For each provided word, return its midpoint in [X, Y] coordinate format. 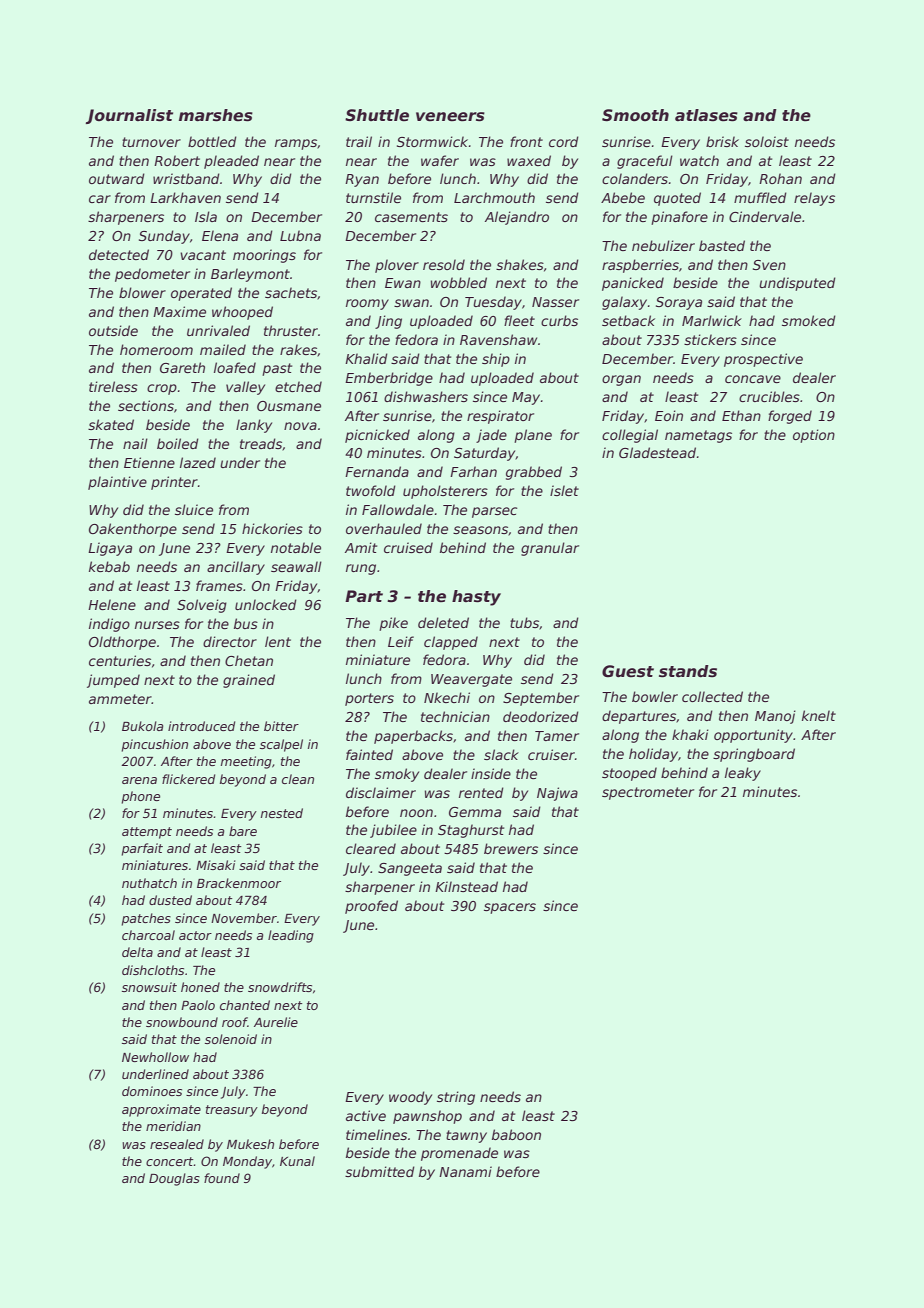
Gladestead [657, 452]
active [366, 1115]
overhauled [384, 528]
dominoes [152, 1091]
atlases [706, 115]
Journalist [129, 116]
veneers [450, 117]
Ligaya [110, 549]
